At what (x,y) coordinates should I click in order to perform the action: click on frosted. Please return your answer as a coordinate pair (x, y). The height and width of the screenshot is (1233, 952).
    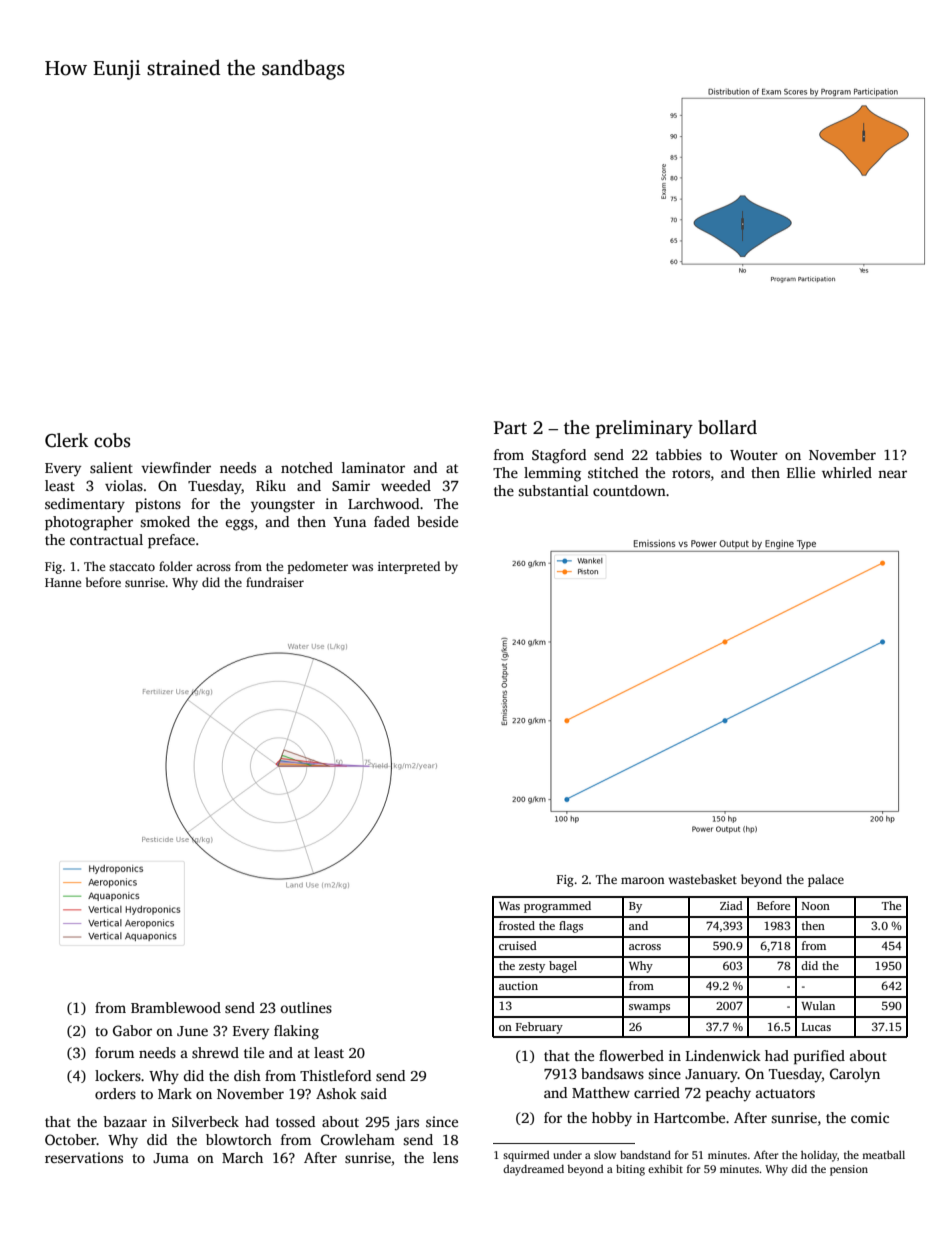
    Looking at the image, I should click on (517, 925).
